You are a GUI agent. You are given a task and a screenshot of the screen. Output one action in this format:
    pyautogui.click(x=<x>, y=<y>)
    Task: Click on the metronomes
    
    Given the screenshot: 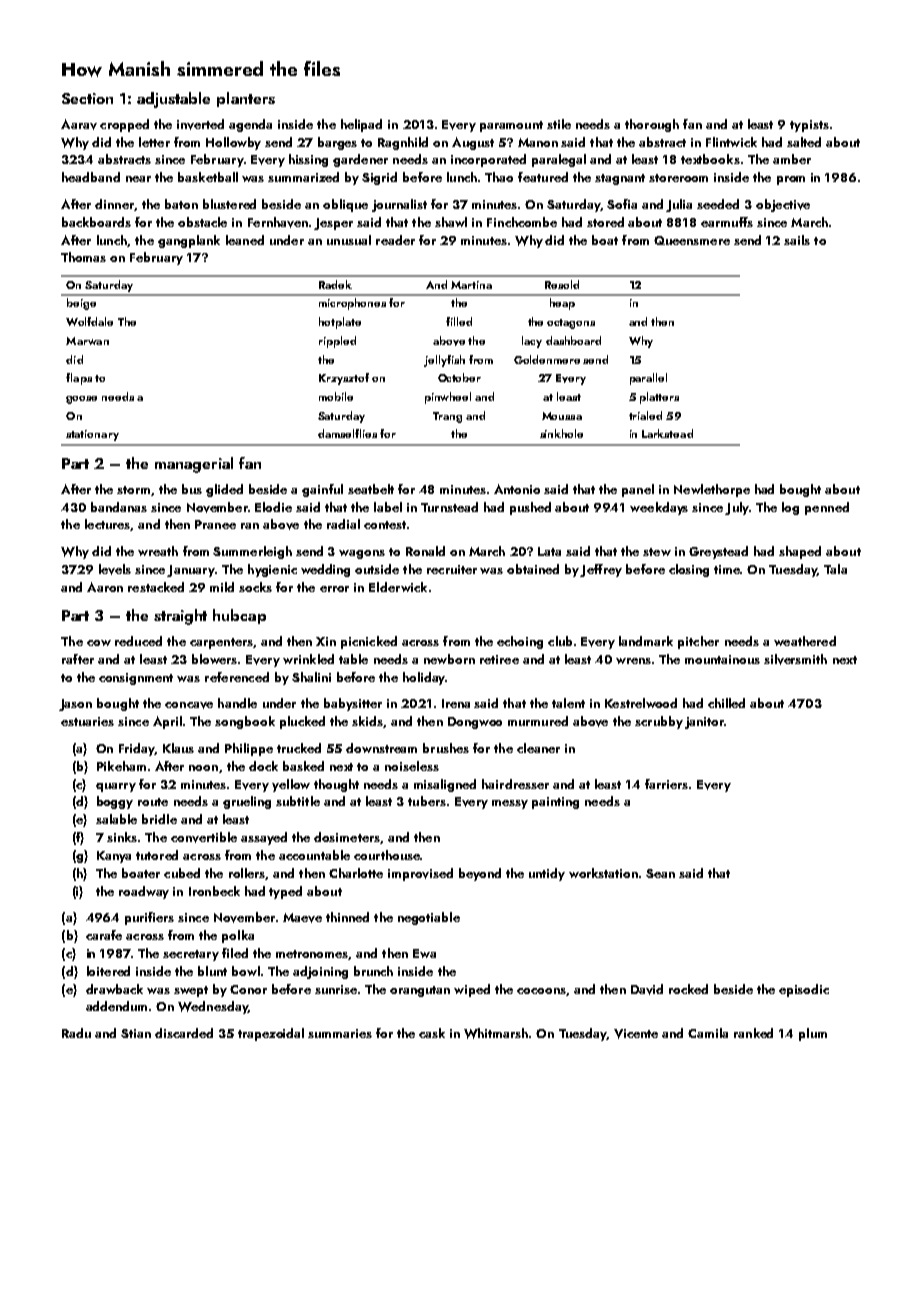 What is the action you would take?
    pyautogui.click(x=312, y=954)
